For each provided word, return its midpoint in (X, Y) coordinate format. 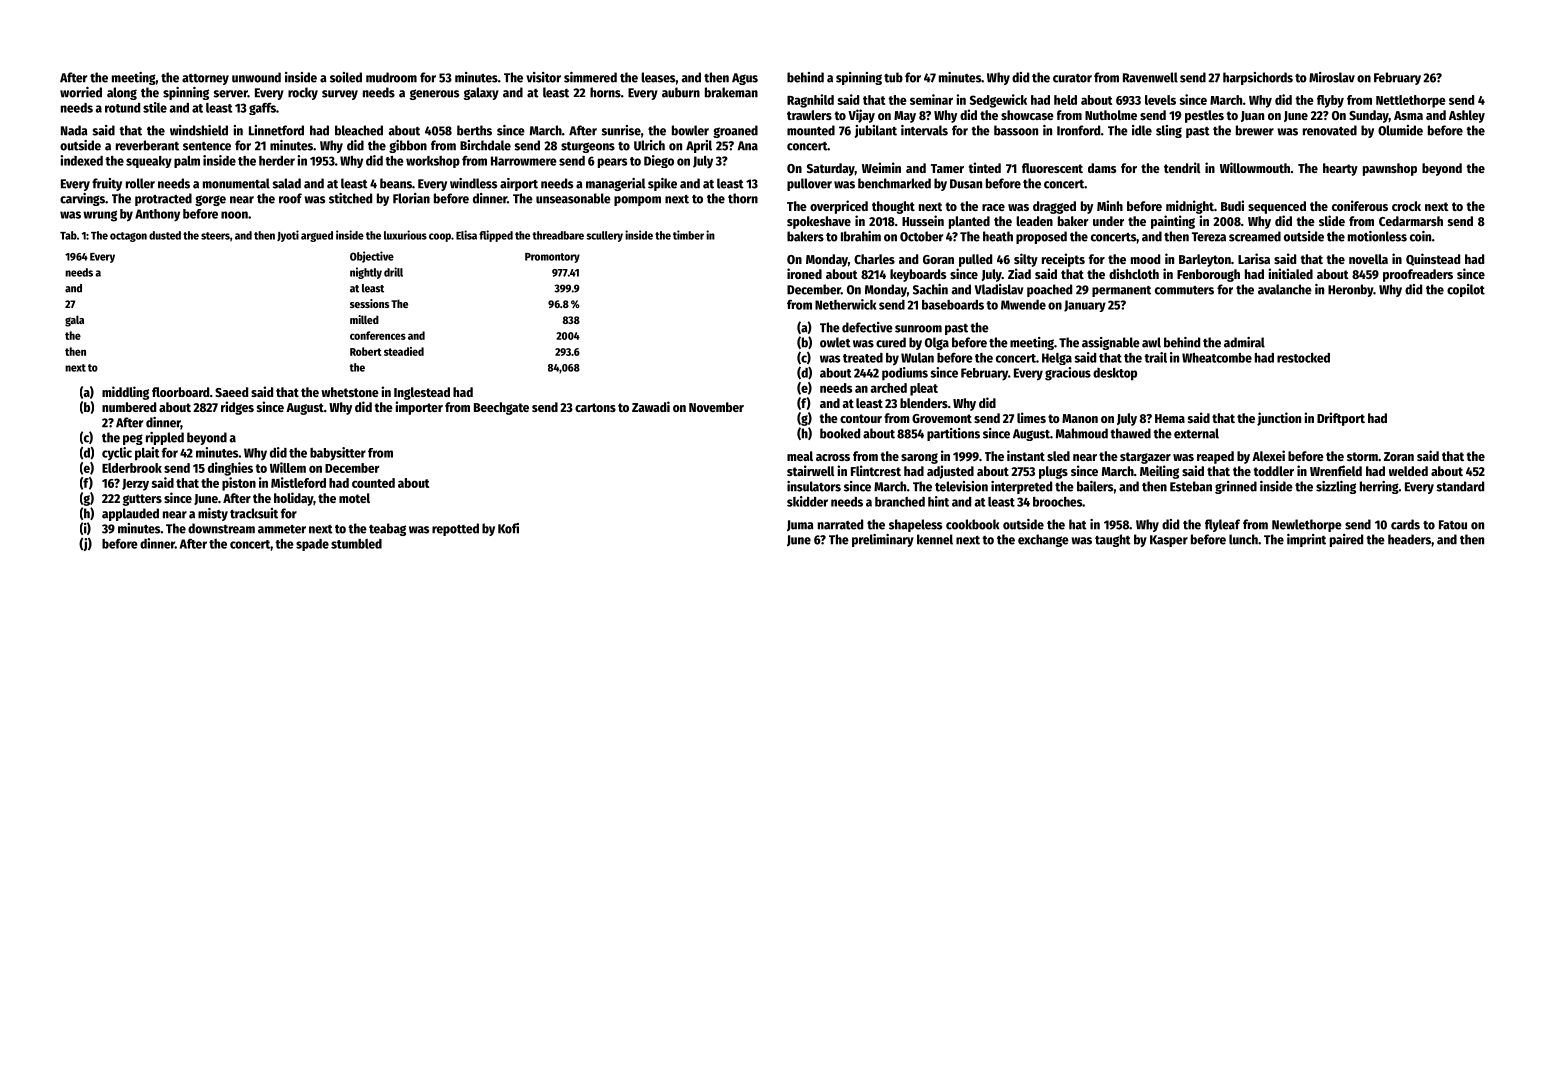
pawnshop (1390, 169)
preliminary (883, 540)
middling (125, 393)
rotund (122, 108)
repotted (455, 529)
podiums (905, 374)
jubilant (875, 131)
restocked (1303, 358)
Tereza (1209, 237)
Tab (68, 235)
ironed (804, 273)
